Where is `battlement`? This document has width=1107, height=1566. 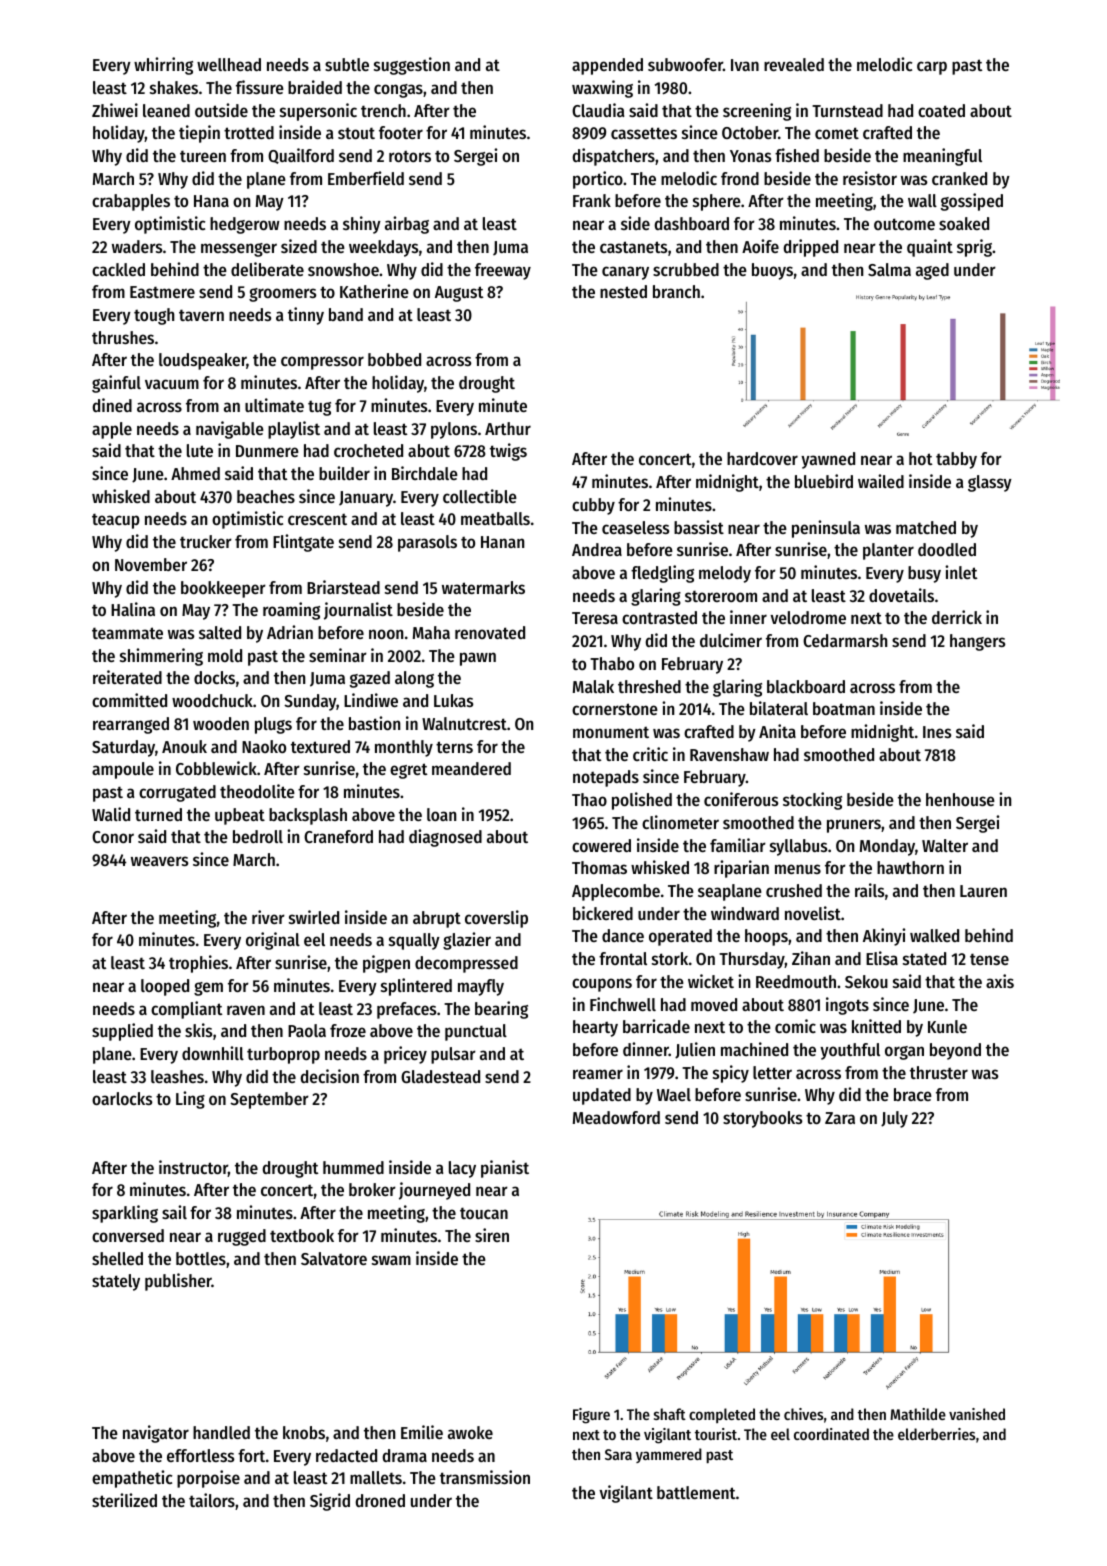 battlement is located at coordinates (696, 1492).
